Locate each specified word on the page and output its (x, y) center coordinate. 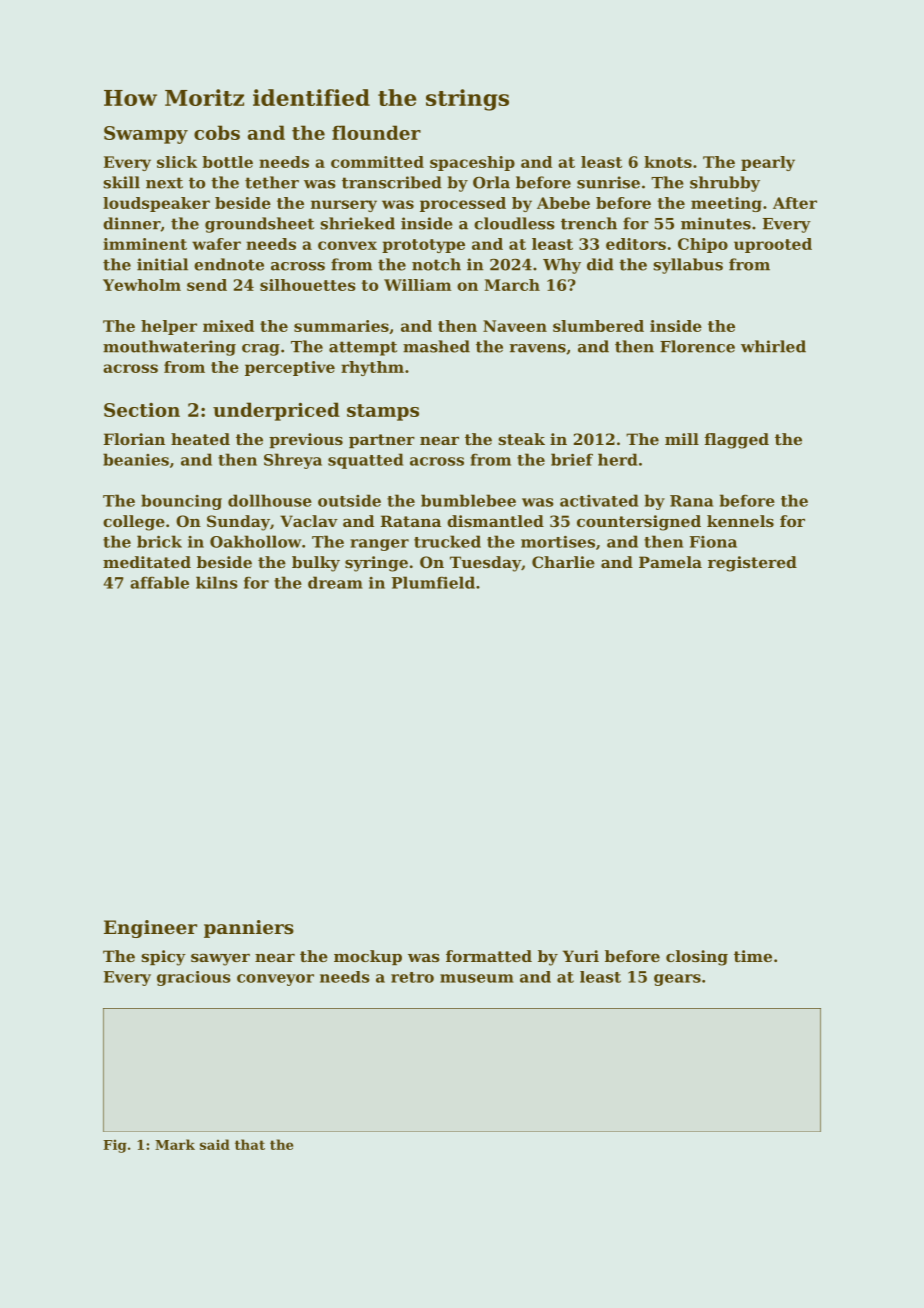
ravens (538, 348)
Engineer (150, 929)
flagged (737, 441)
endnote (229, 264)
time (753, 956)
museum (477, 978)
